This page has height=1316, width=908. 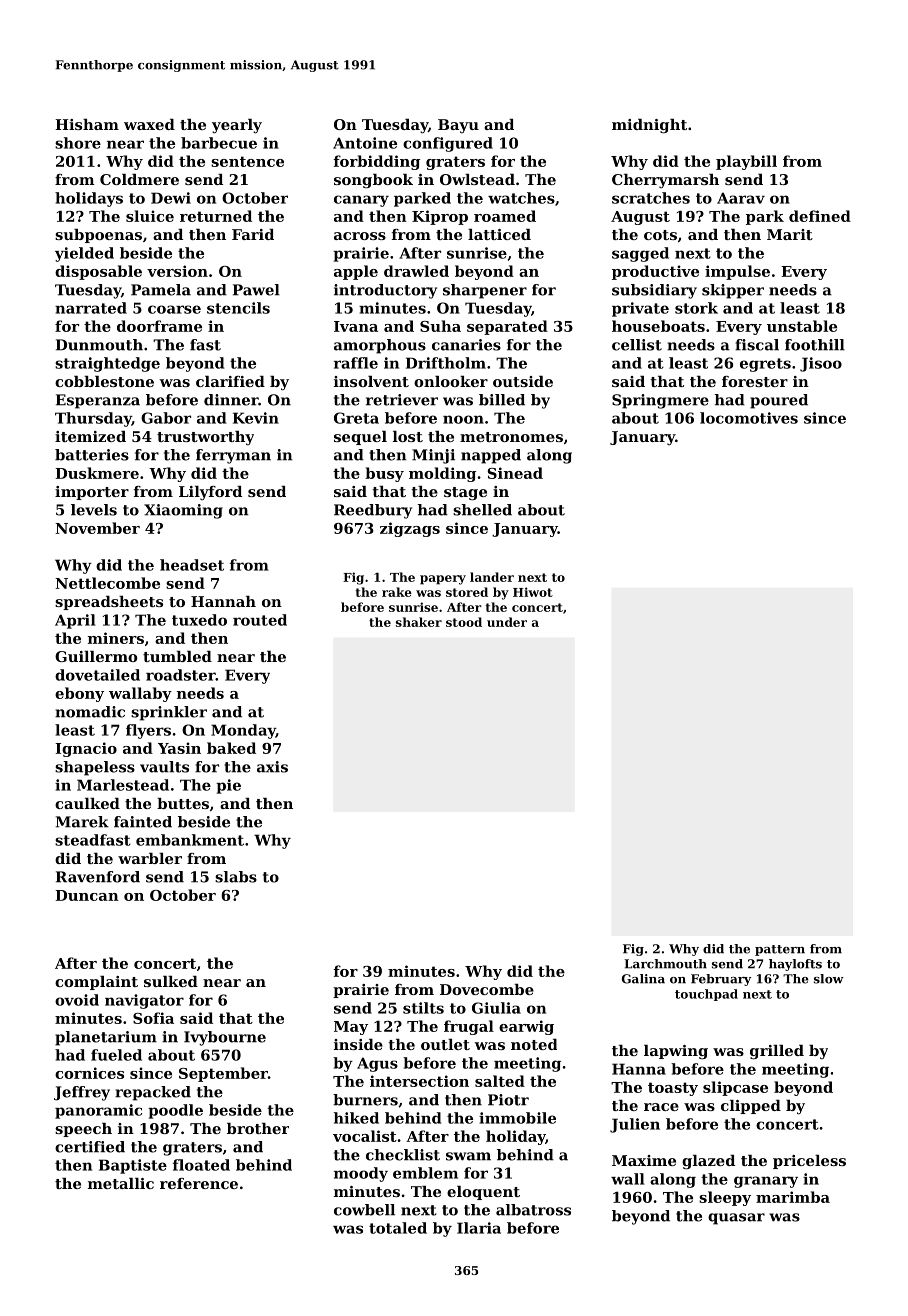 What do you see at coordinates (533, 592) in the page?
I see `Hiwot` at bounding box center [533, 592].
